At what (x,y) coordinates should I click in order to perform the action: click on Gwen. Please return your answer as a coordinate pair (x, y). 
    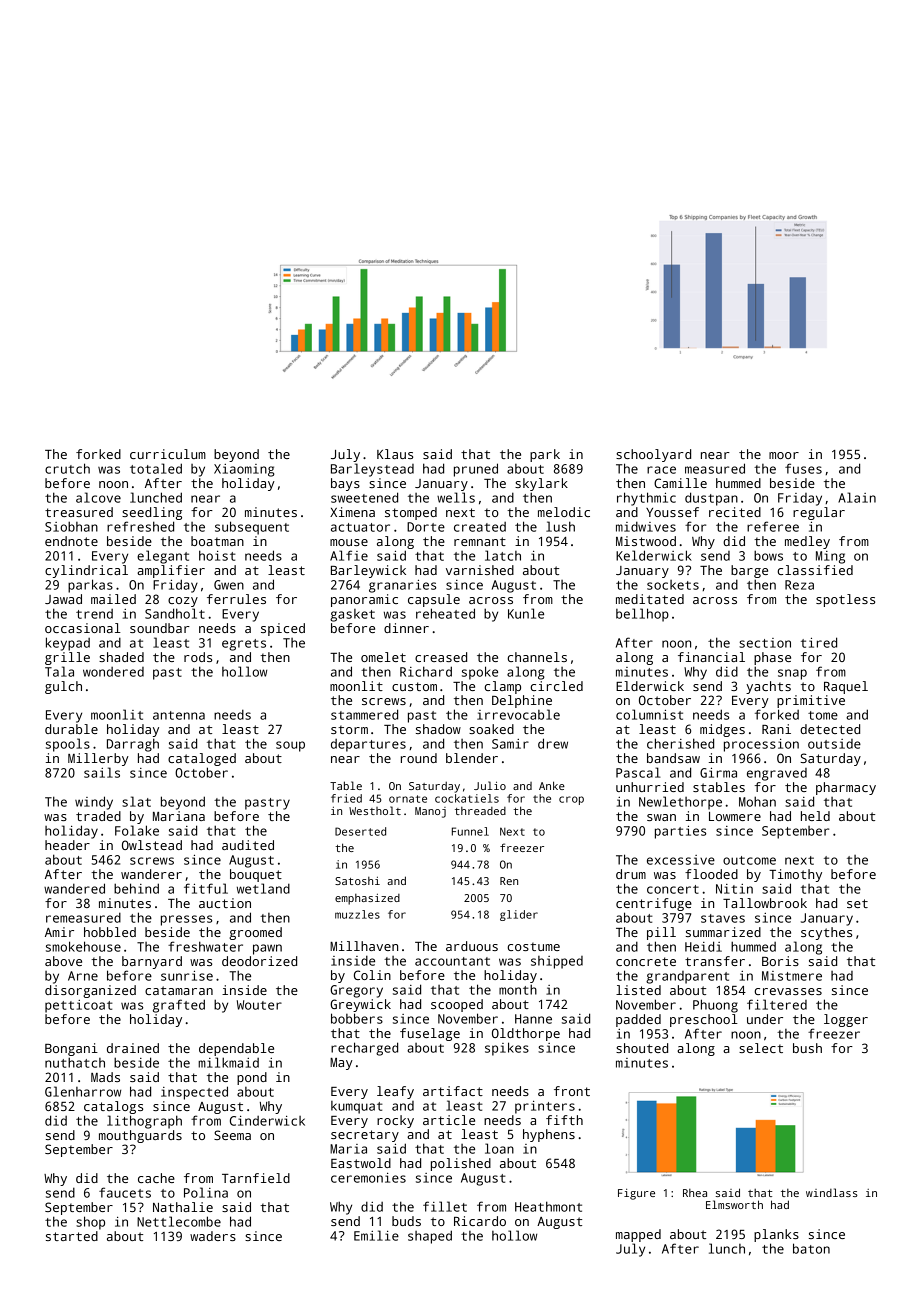
    Looking at the image, I should click on (229, 585).
